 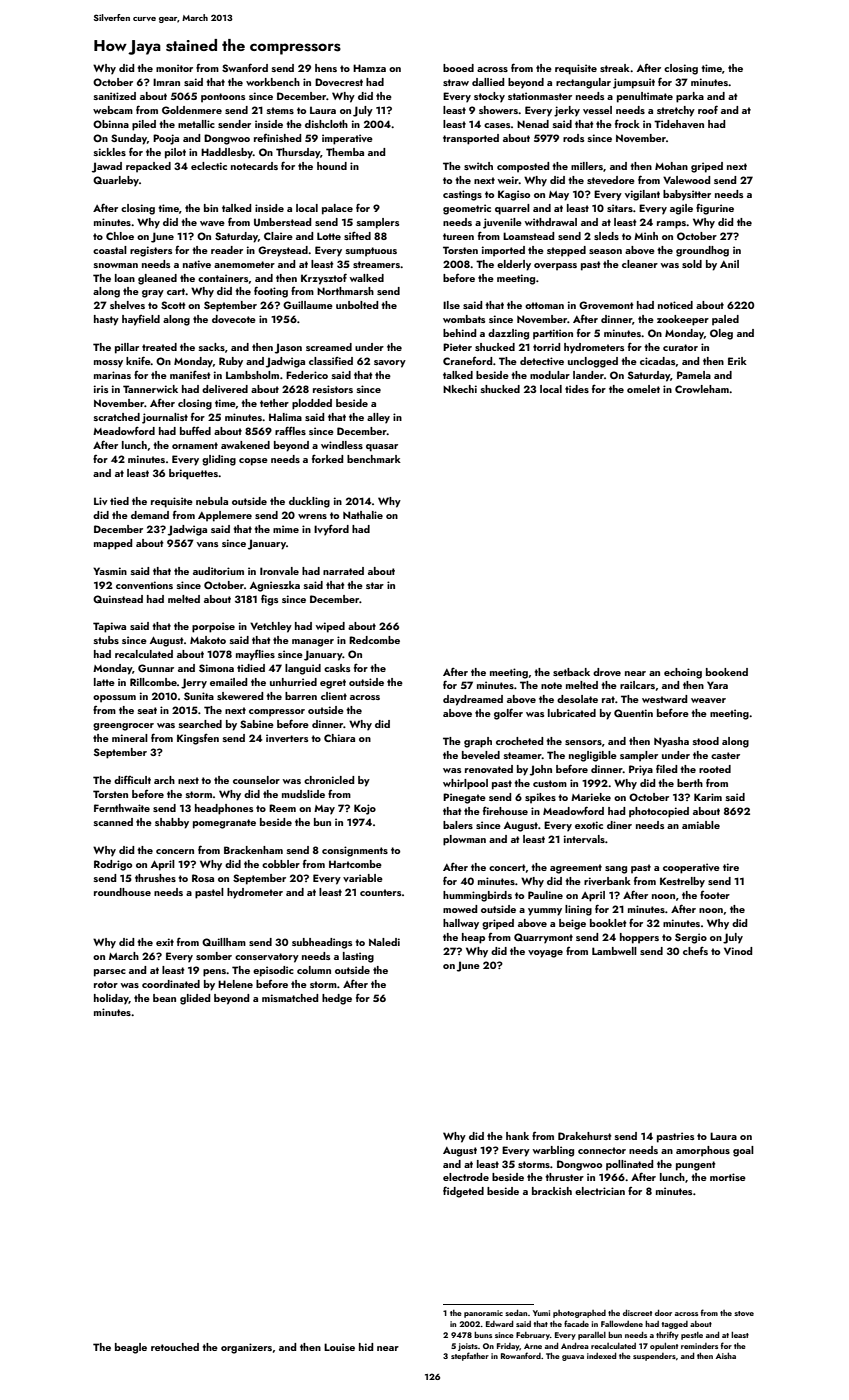 What do you see at coordinates (702, 389) in the image?
I see `Crowleham` at bounding box center [702, 389].
